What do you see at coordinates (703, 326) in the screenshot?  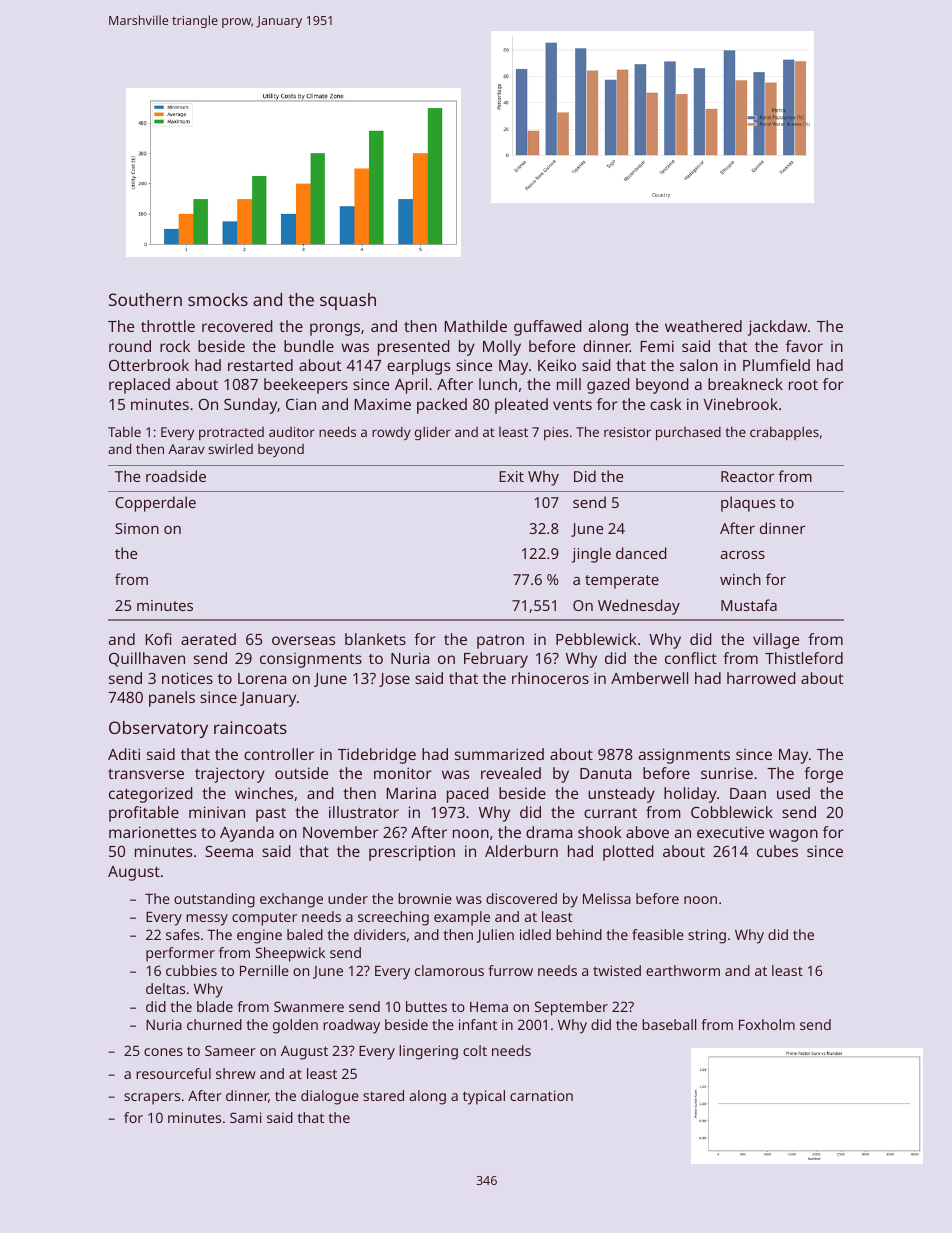 I see `weathered` at bounding box center [703, 326].
